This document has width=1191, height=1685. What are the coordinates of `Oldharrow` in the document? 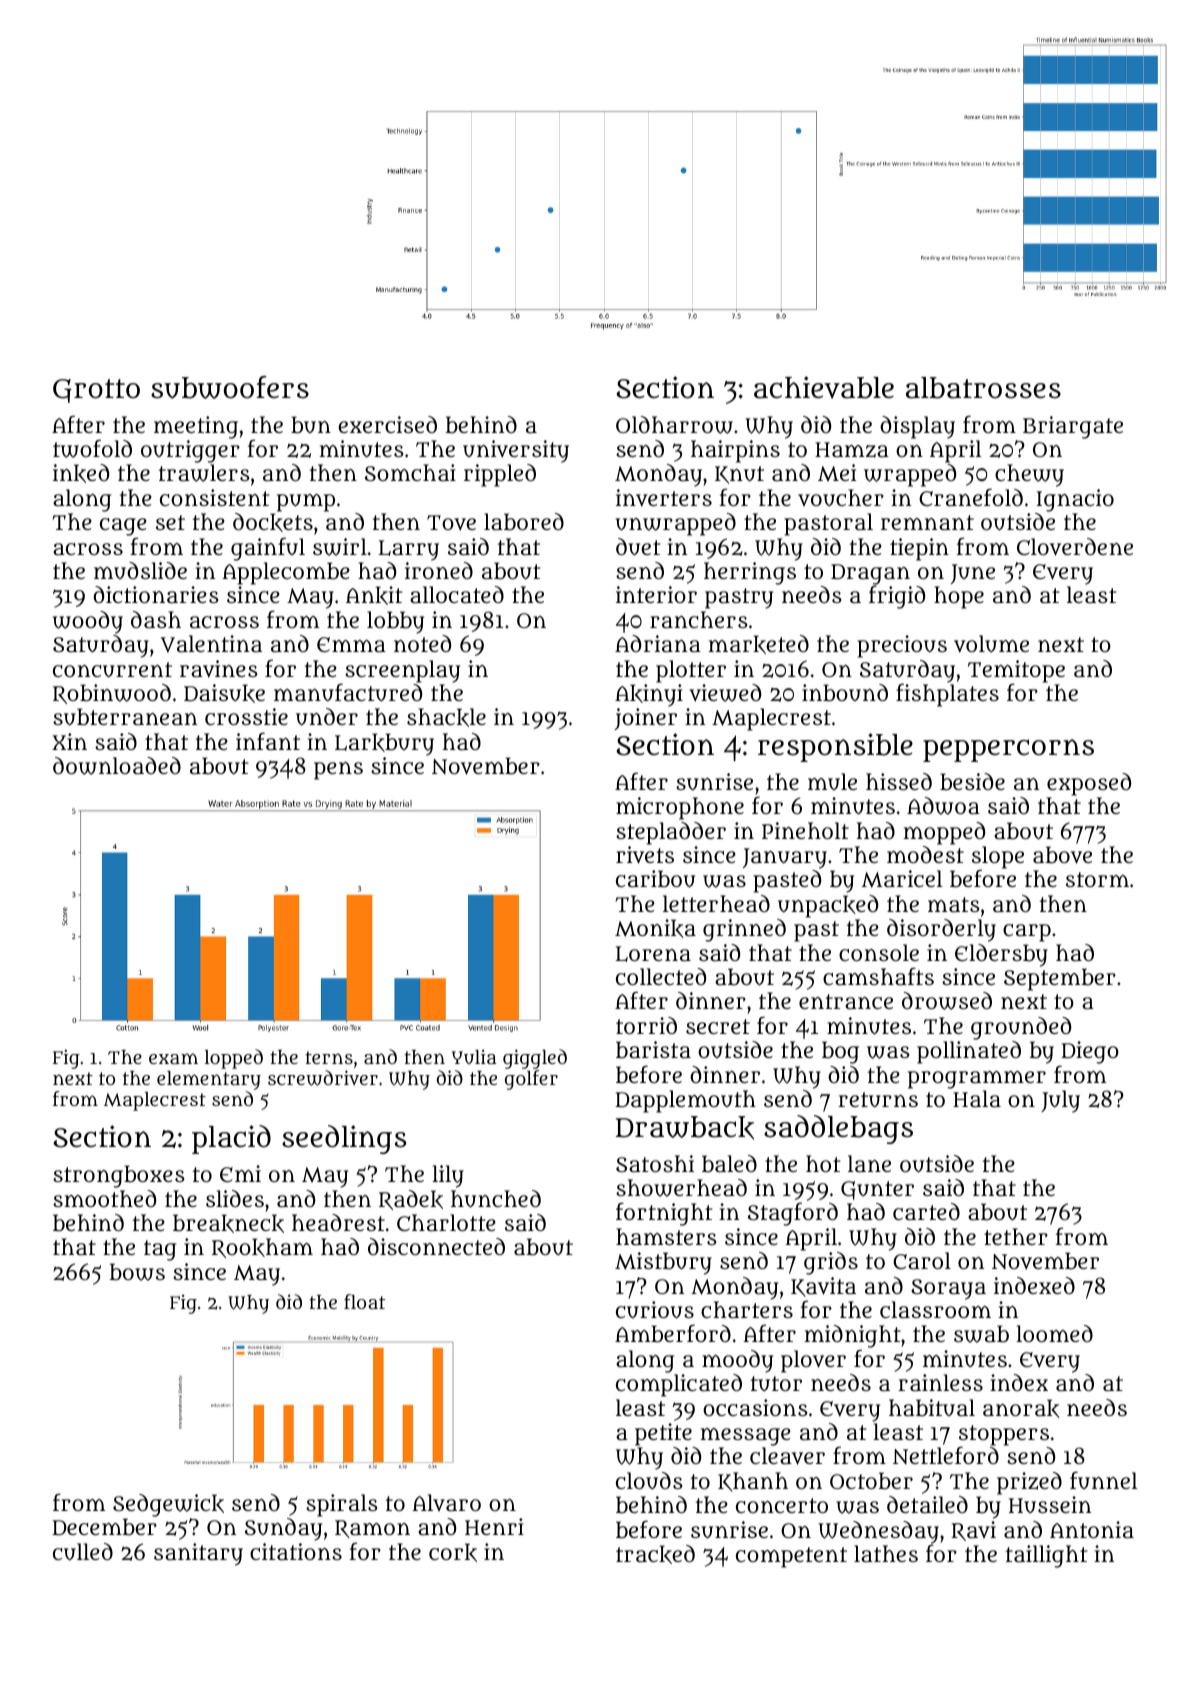 It's located at (674, 425).
